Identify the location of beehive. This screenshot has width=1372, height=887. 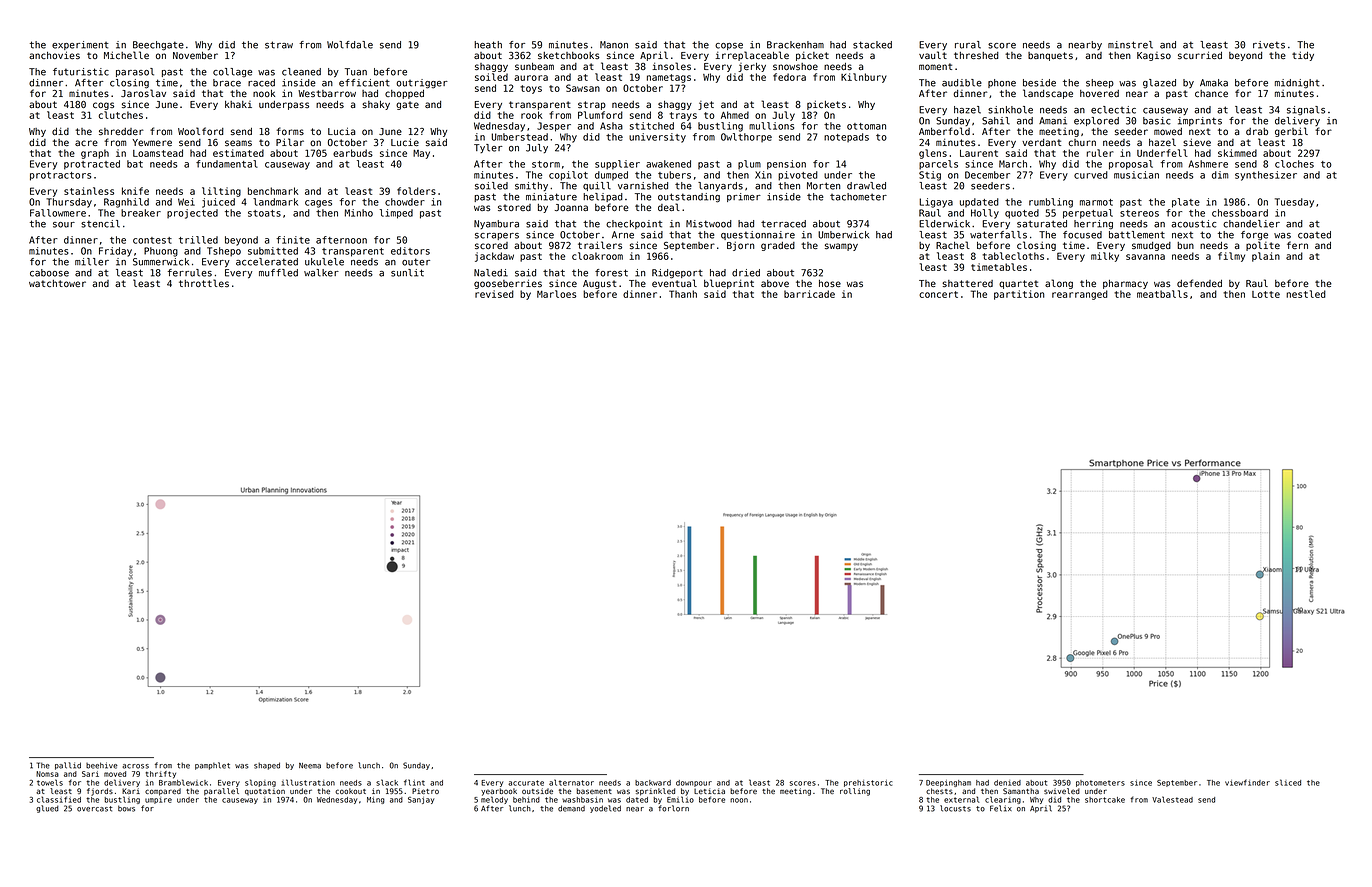
(102, 765).
